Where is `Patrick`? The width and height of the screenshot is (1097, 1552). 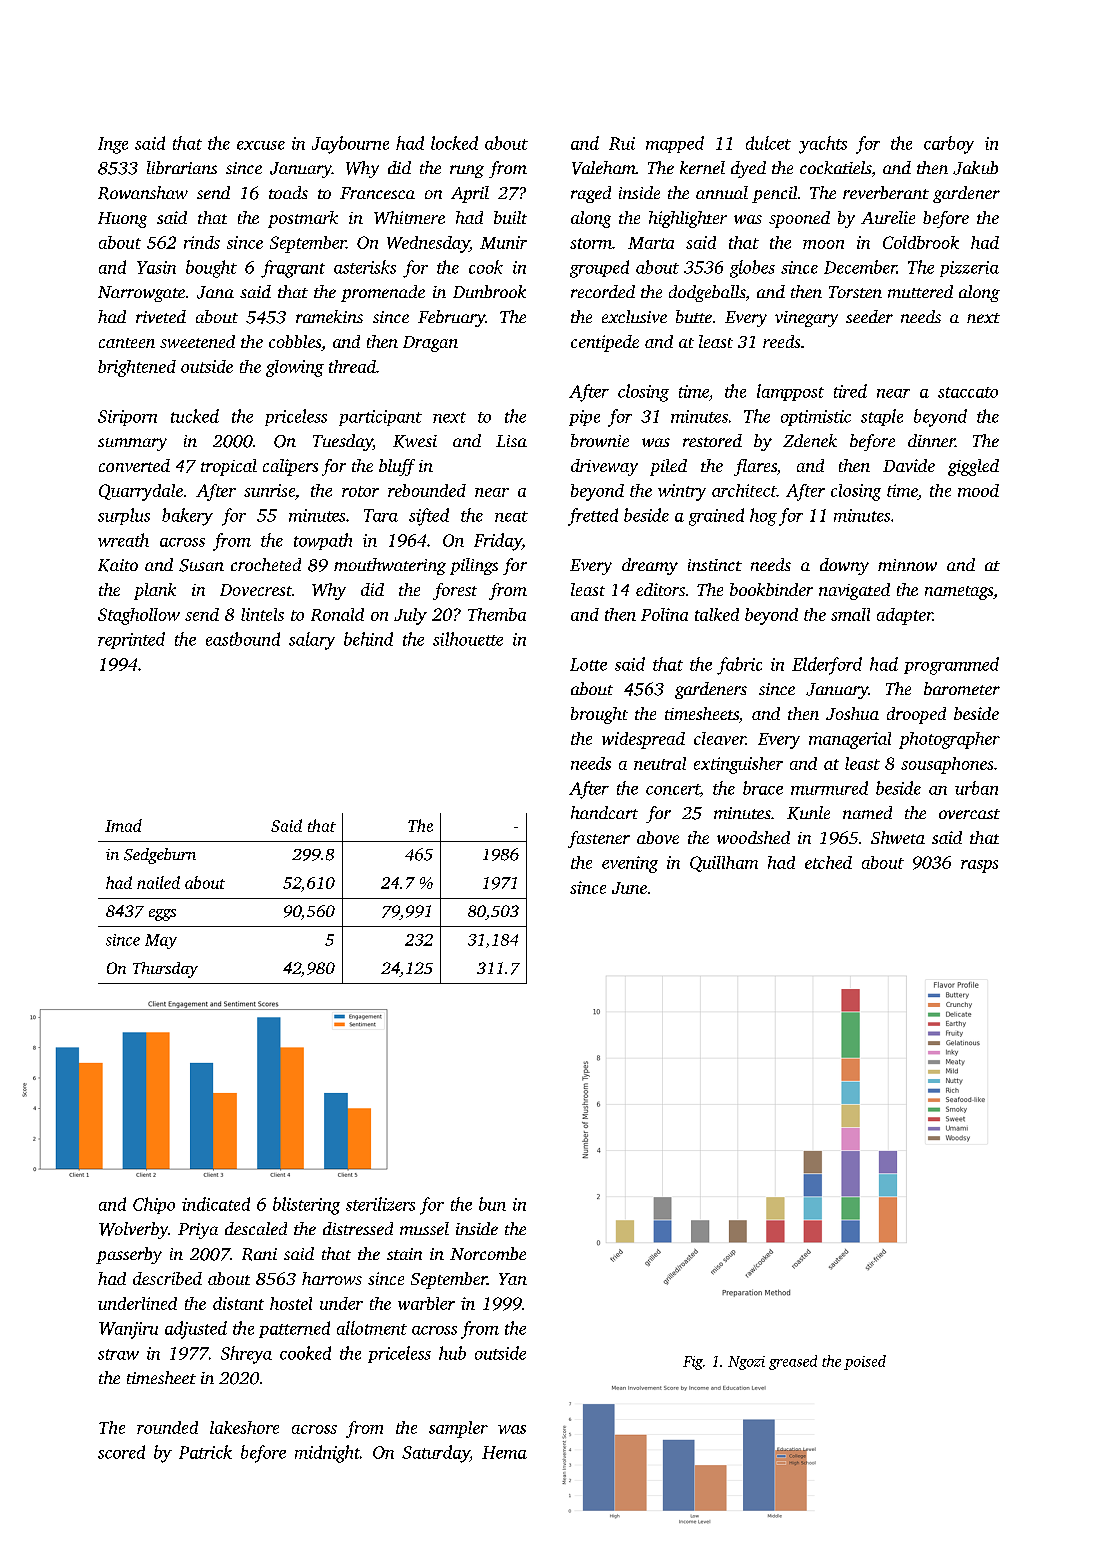 Patrick is located at coordinates (205, 1452).
